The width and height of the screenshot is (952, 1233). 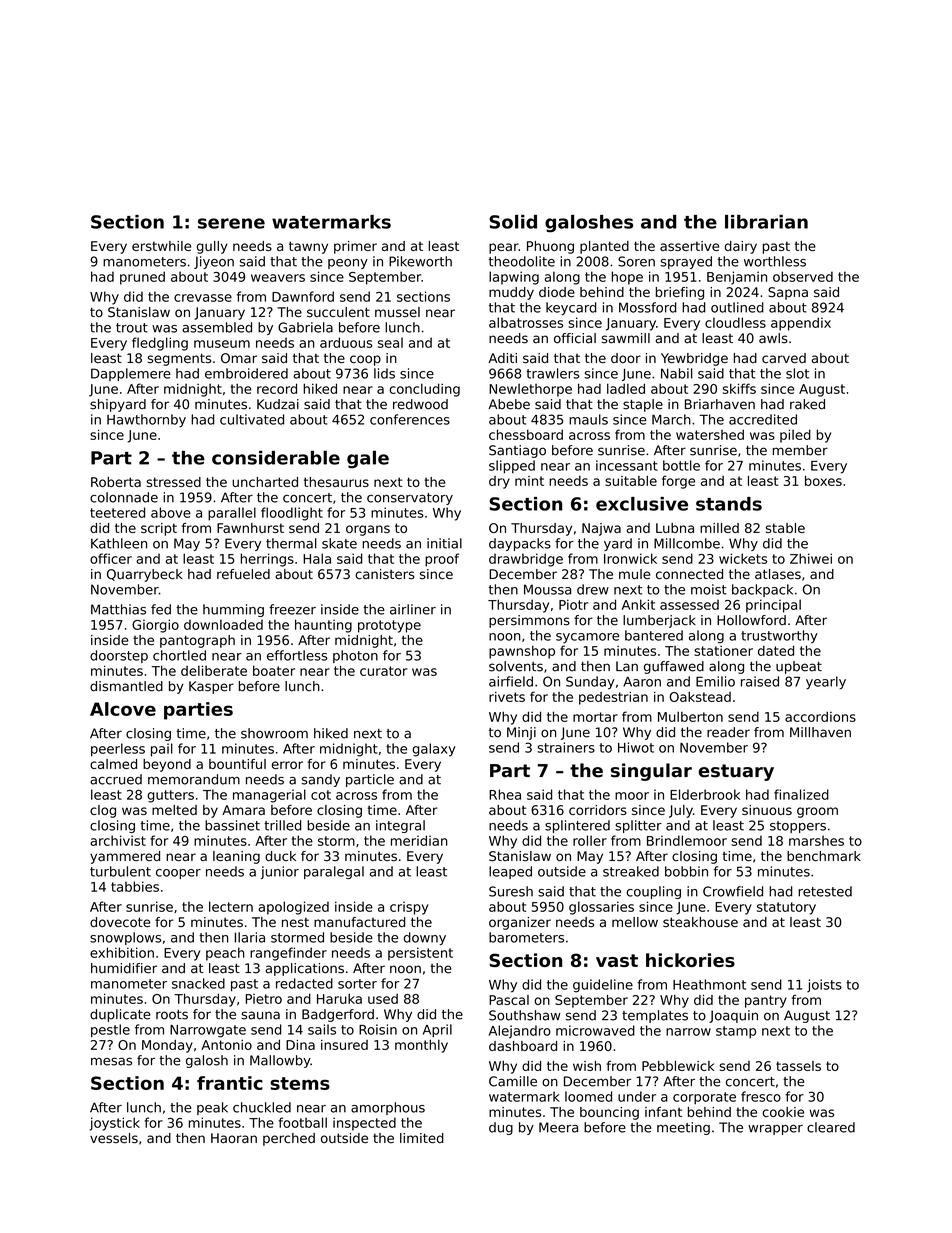 I want to click on steakhouse, so click(x=700, y=922).
